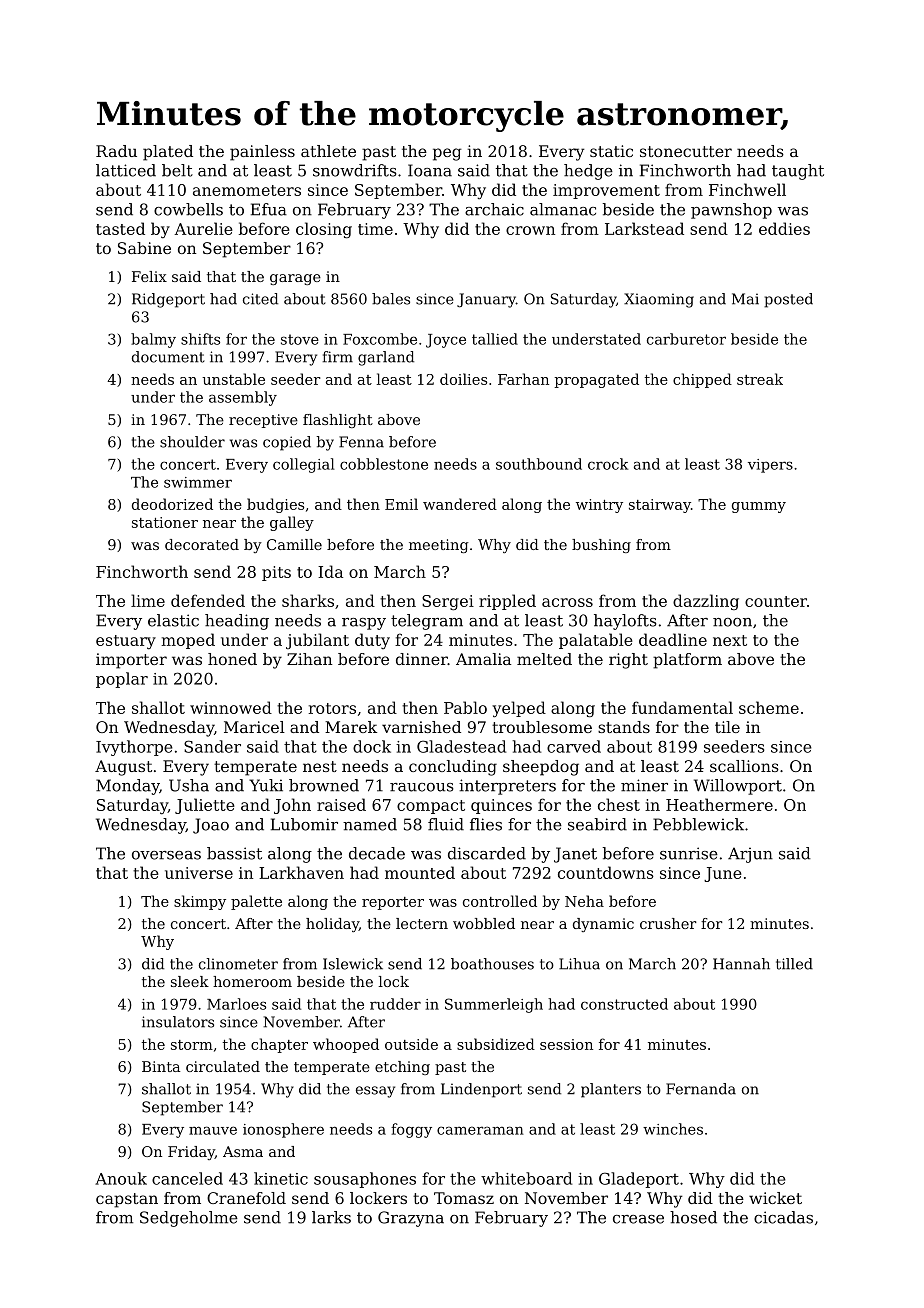  What do you see at coordinates (760, 379) in the screenshot?
I see `streak` at bounding box center [760, 379].
